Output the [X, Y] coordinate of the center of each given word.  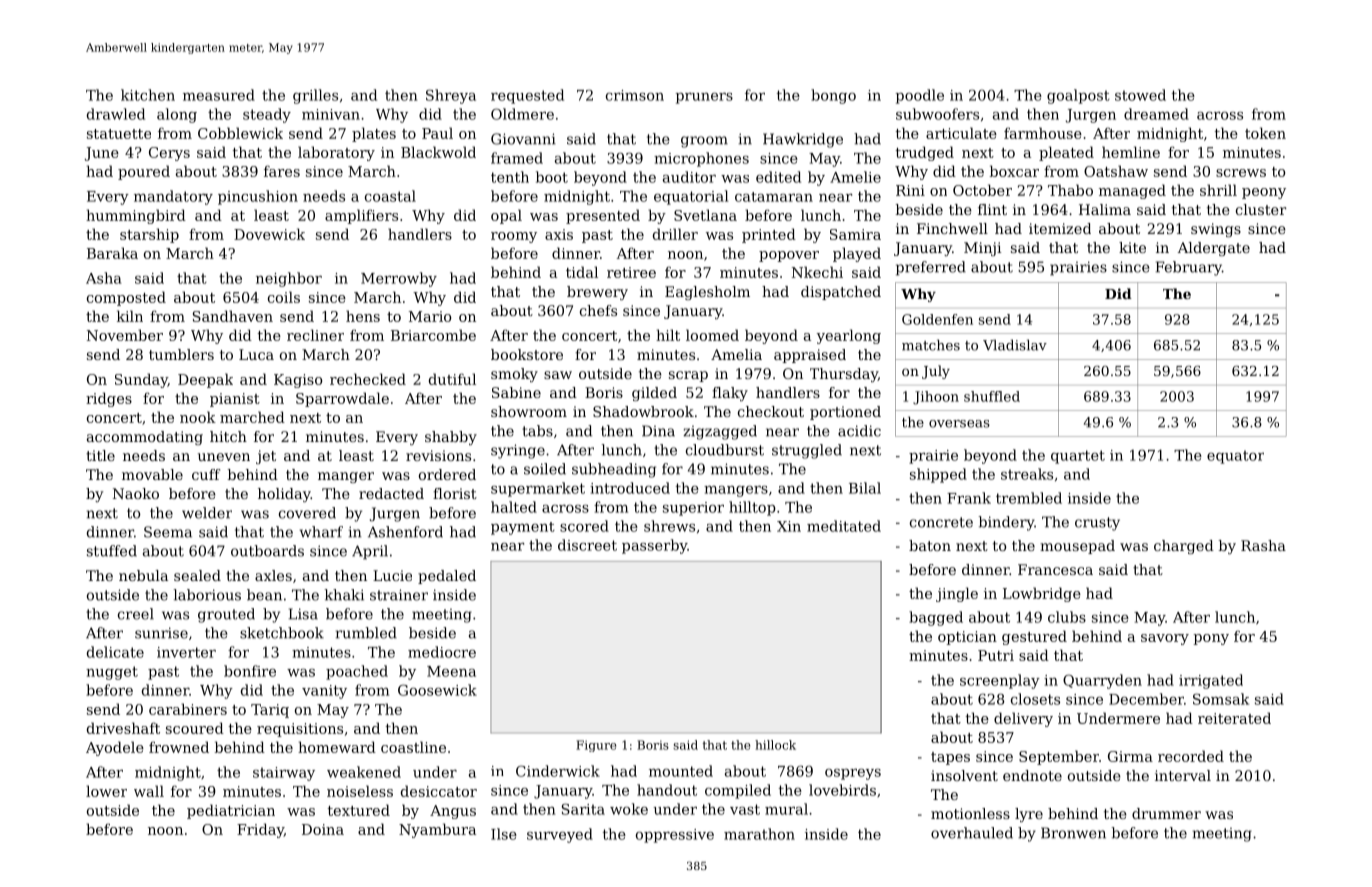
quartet [1078, 457]
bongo [833, 96]
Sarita [583, 809]
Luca [256, 354]
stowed [1140, 95]
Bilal [865, 488]
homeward [337, 747]
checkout [771, 411]
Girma [1130, 756]
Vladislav [1015, 345]
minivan [331, 114]
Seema [168, 532]
